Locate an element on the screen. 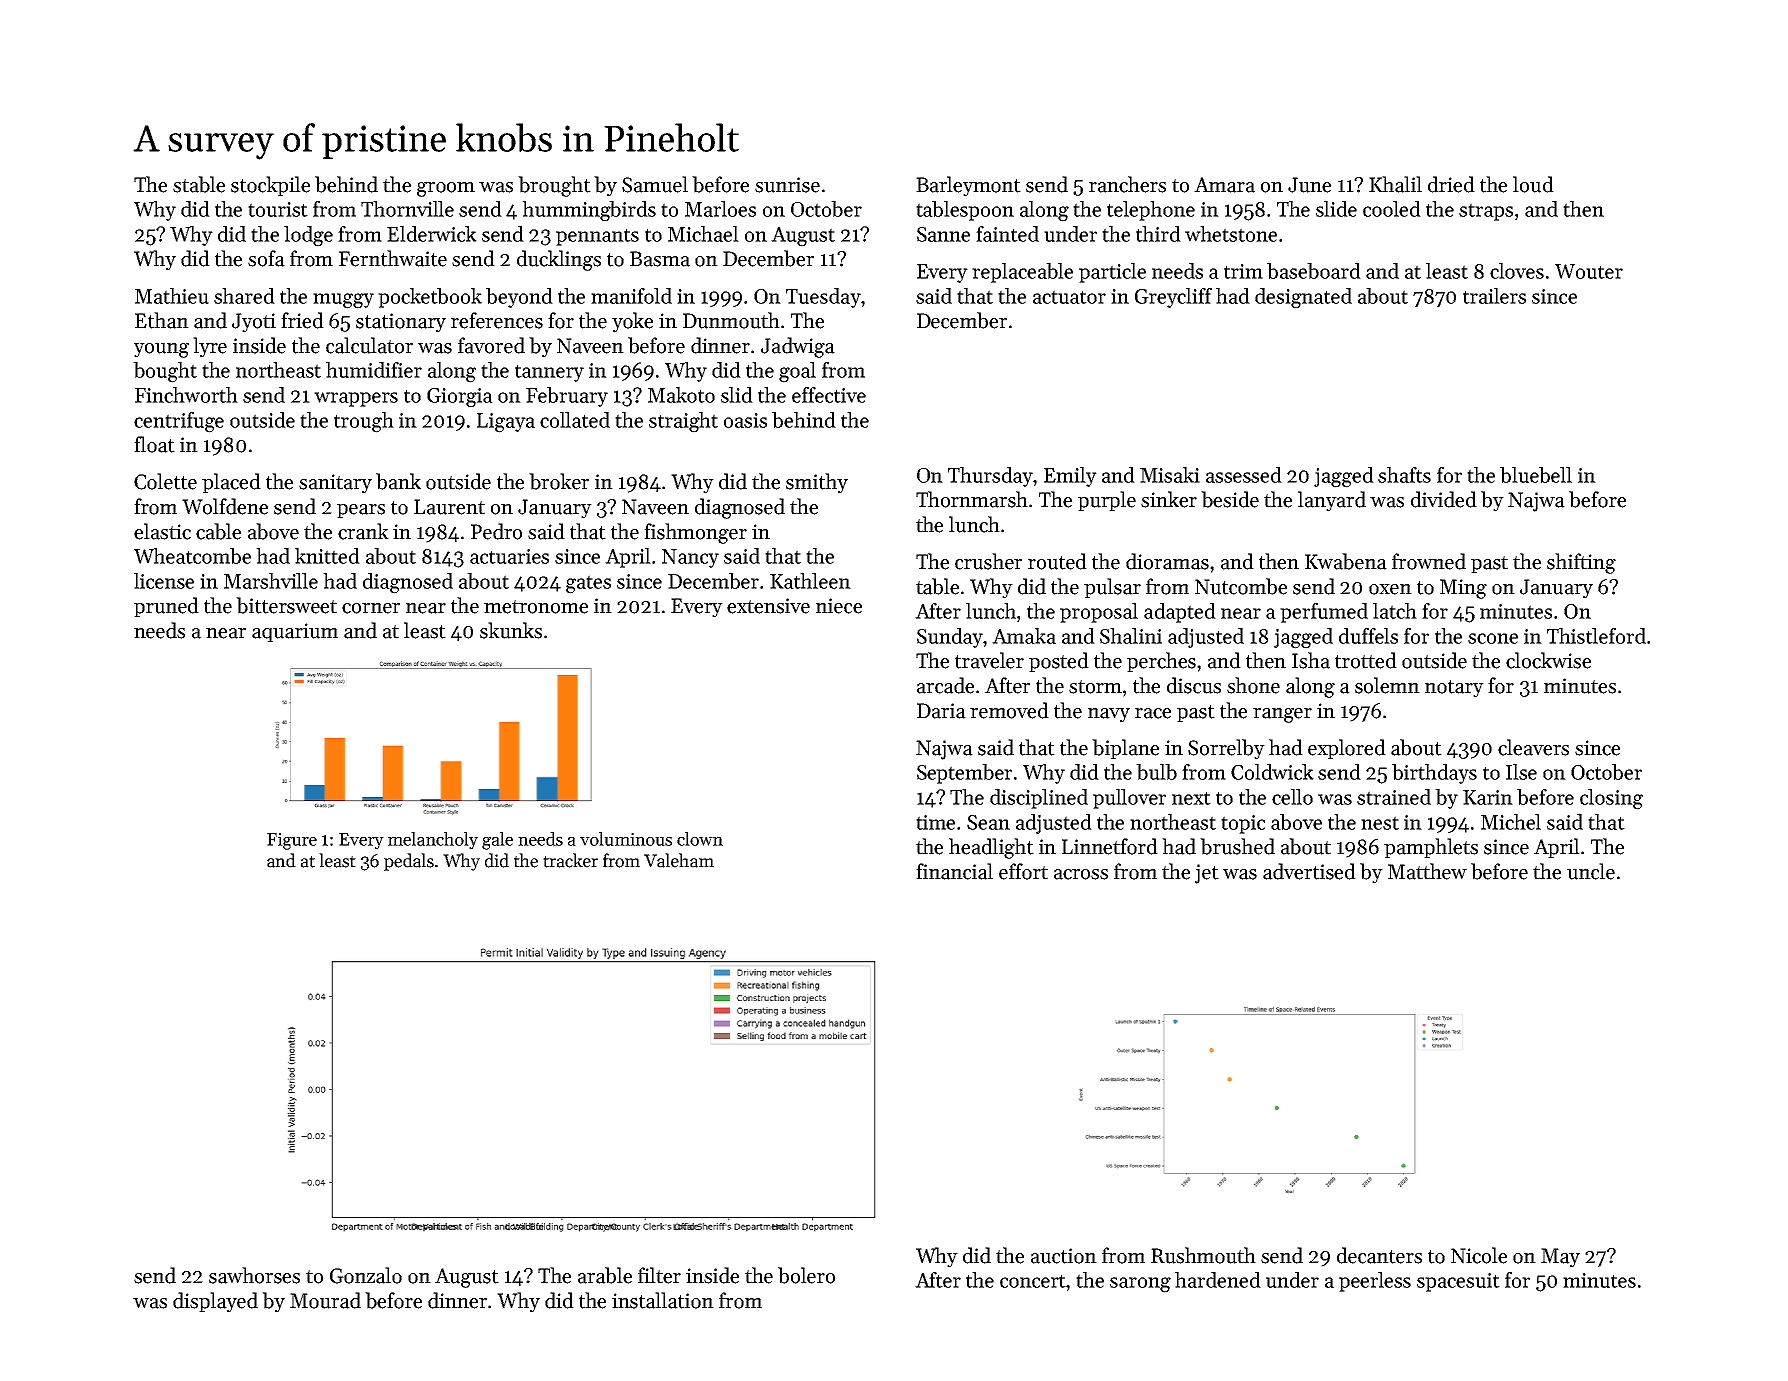 This screenshot has height=1381, width=1788. young is located at coordinates (161, 350).
